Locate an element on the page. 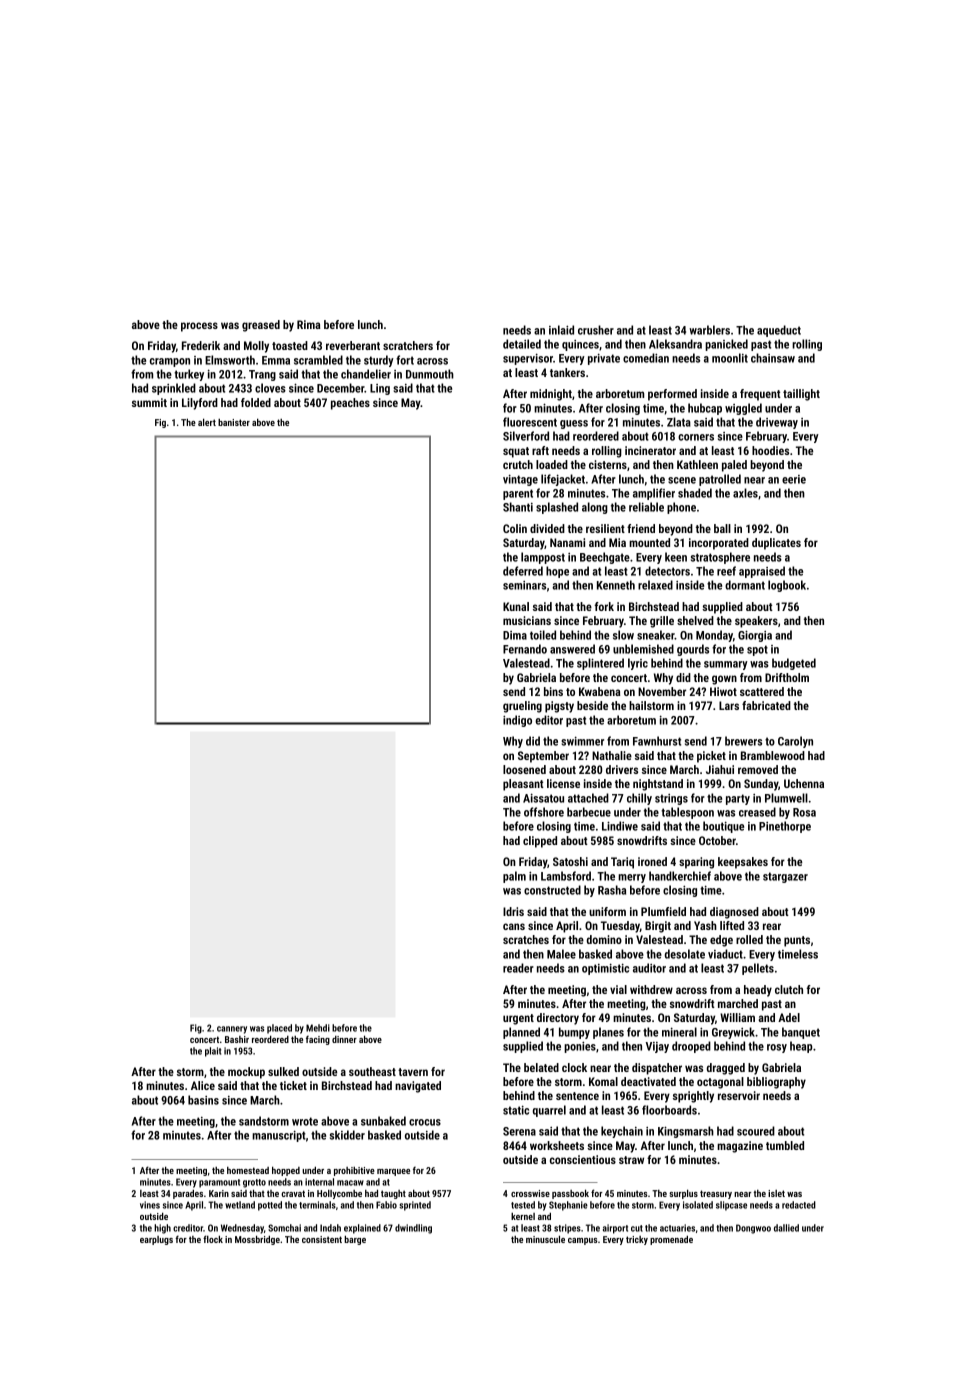 This image has width=957, height=1386. passbook is located at coordinates (570, 1194).
